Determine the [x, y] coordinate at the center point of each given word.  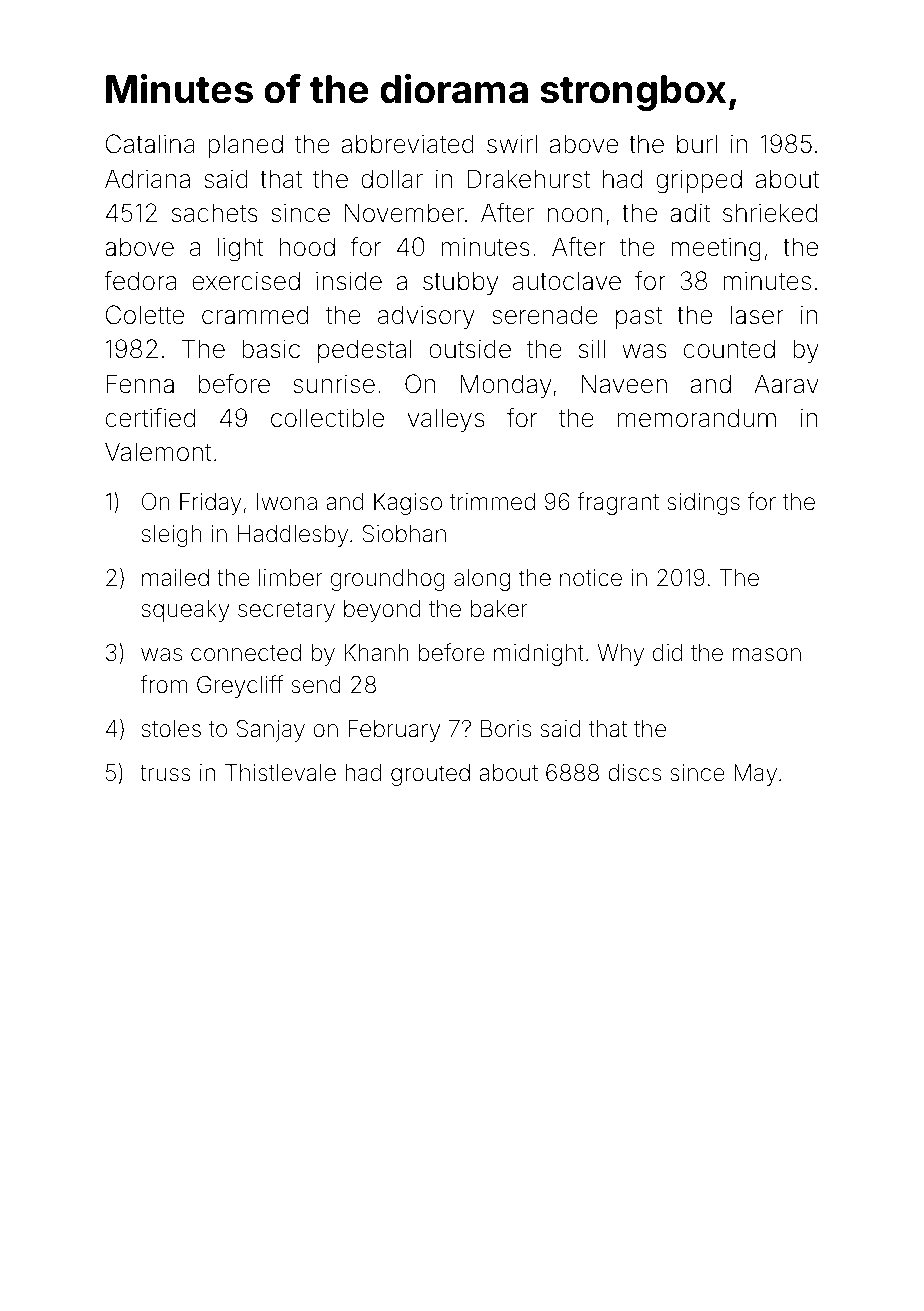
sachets [215, 213]
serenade [545, 315]
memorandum [697, 418]
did [667, 652]
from [163, 684]
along [482, 580]
